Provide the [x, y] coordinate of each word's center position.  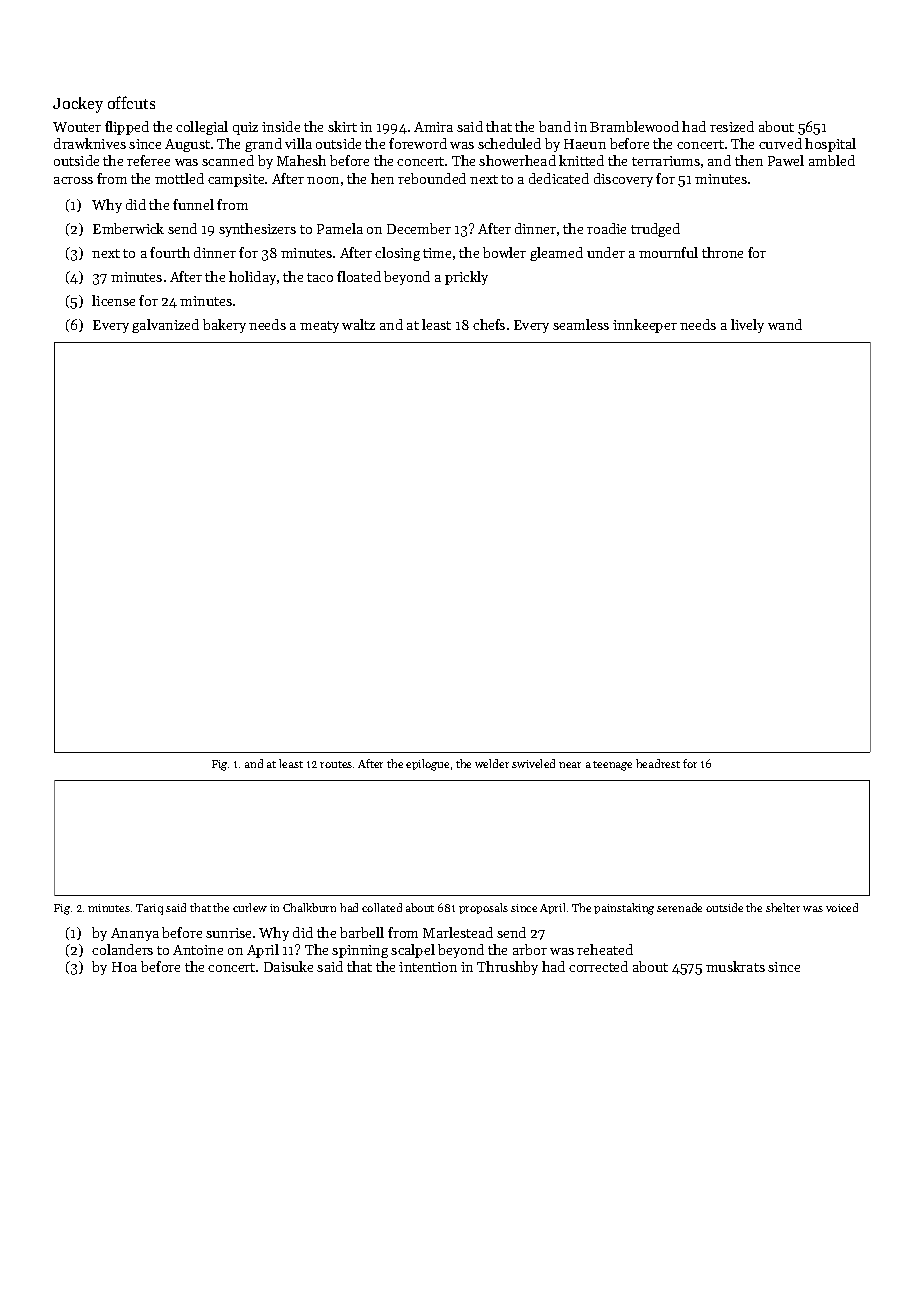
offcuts [131, 102]
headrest [658, 763]
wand [785, 324]
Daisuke [288, 966]
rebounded [432, 178]
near [570, 765]
